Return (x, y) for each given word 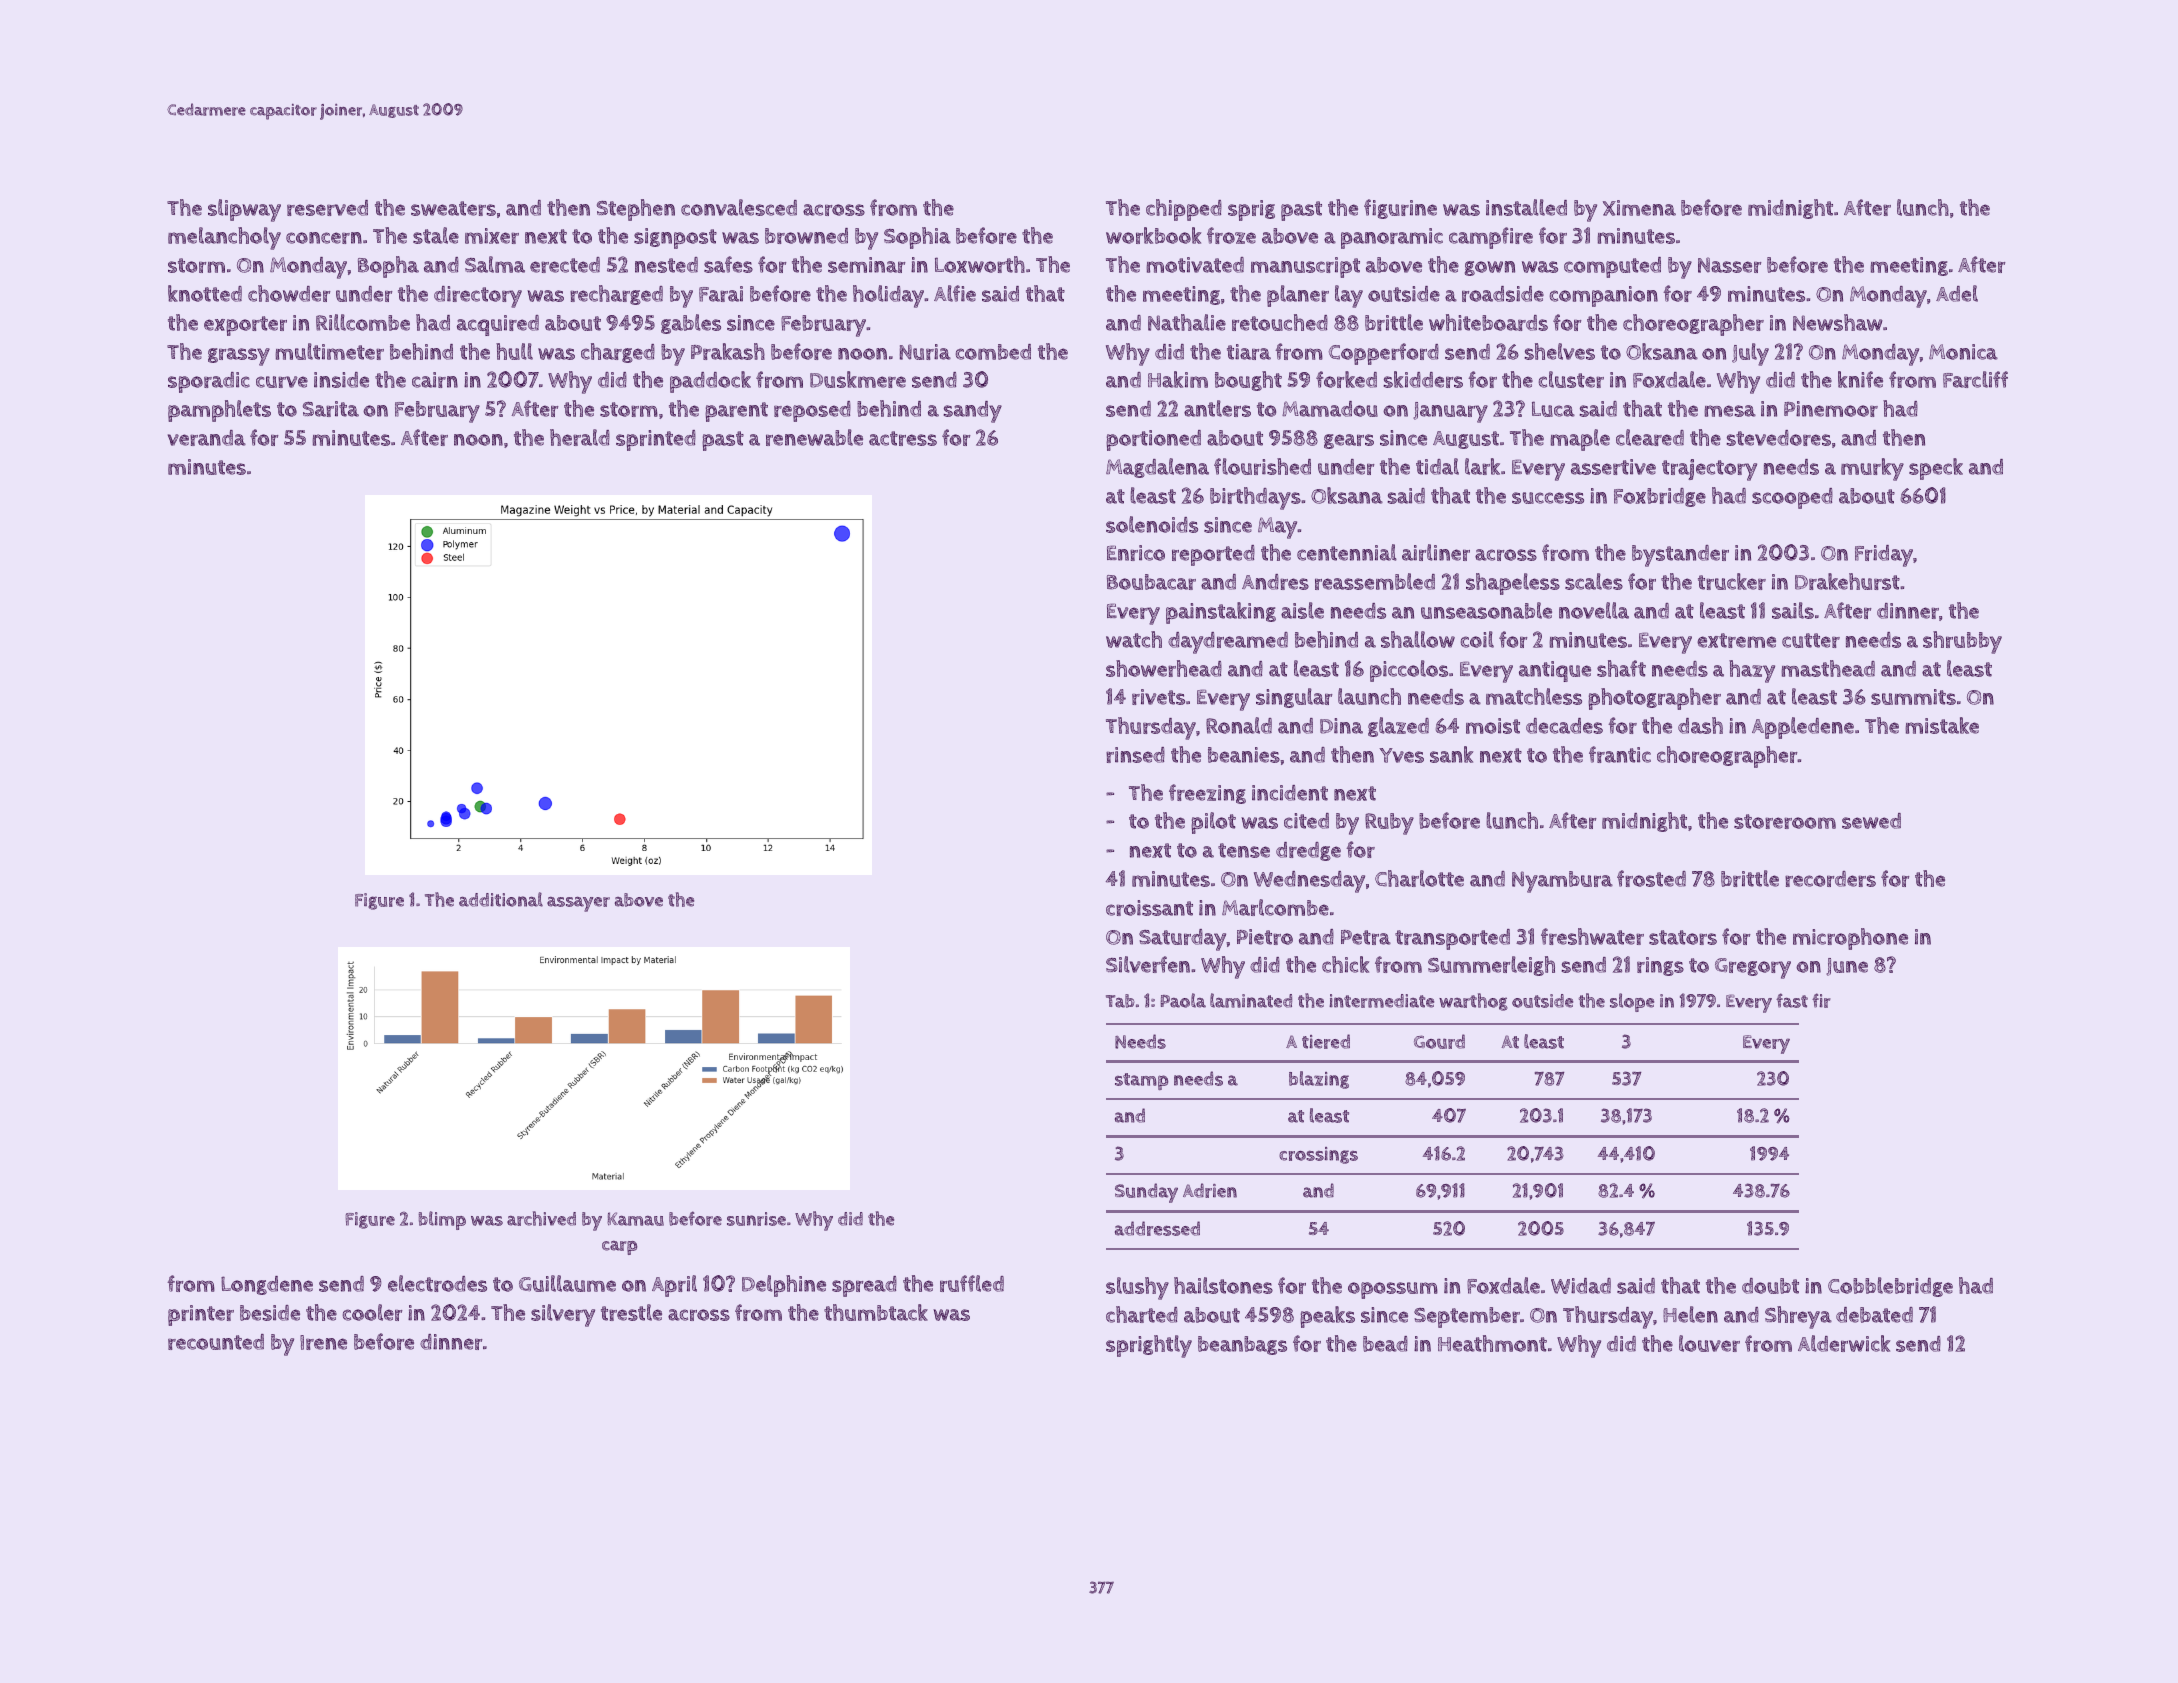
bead (1385, 1344)
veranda (207, 438)
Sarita (331, 409)
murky (1872, 469)
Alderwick (1844, 1343)
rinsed (1135, 755)
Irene (323, 1342)
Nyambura (1562, 882)
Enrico (1136, 553)
